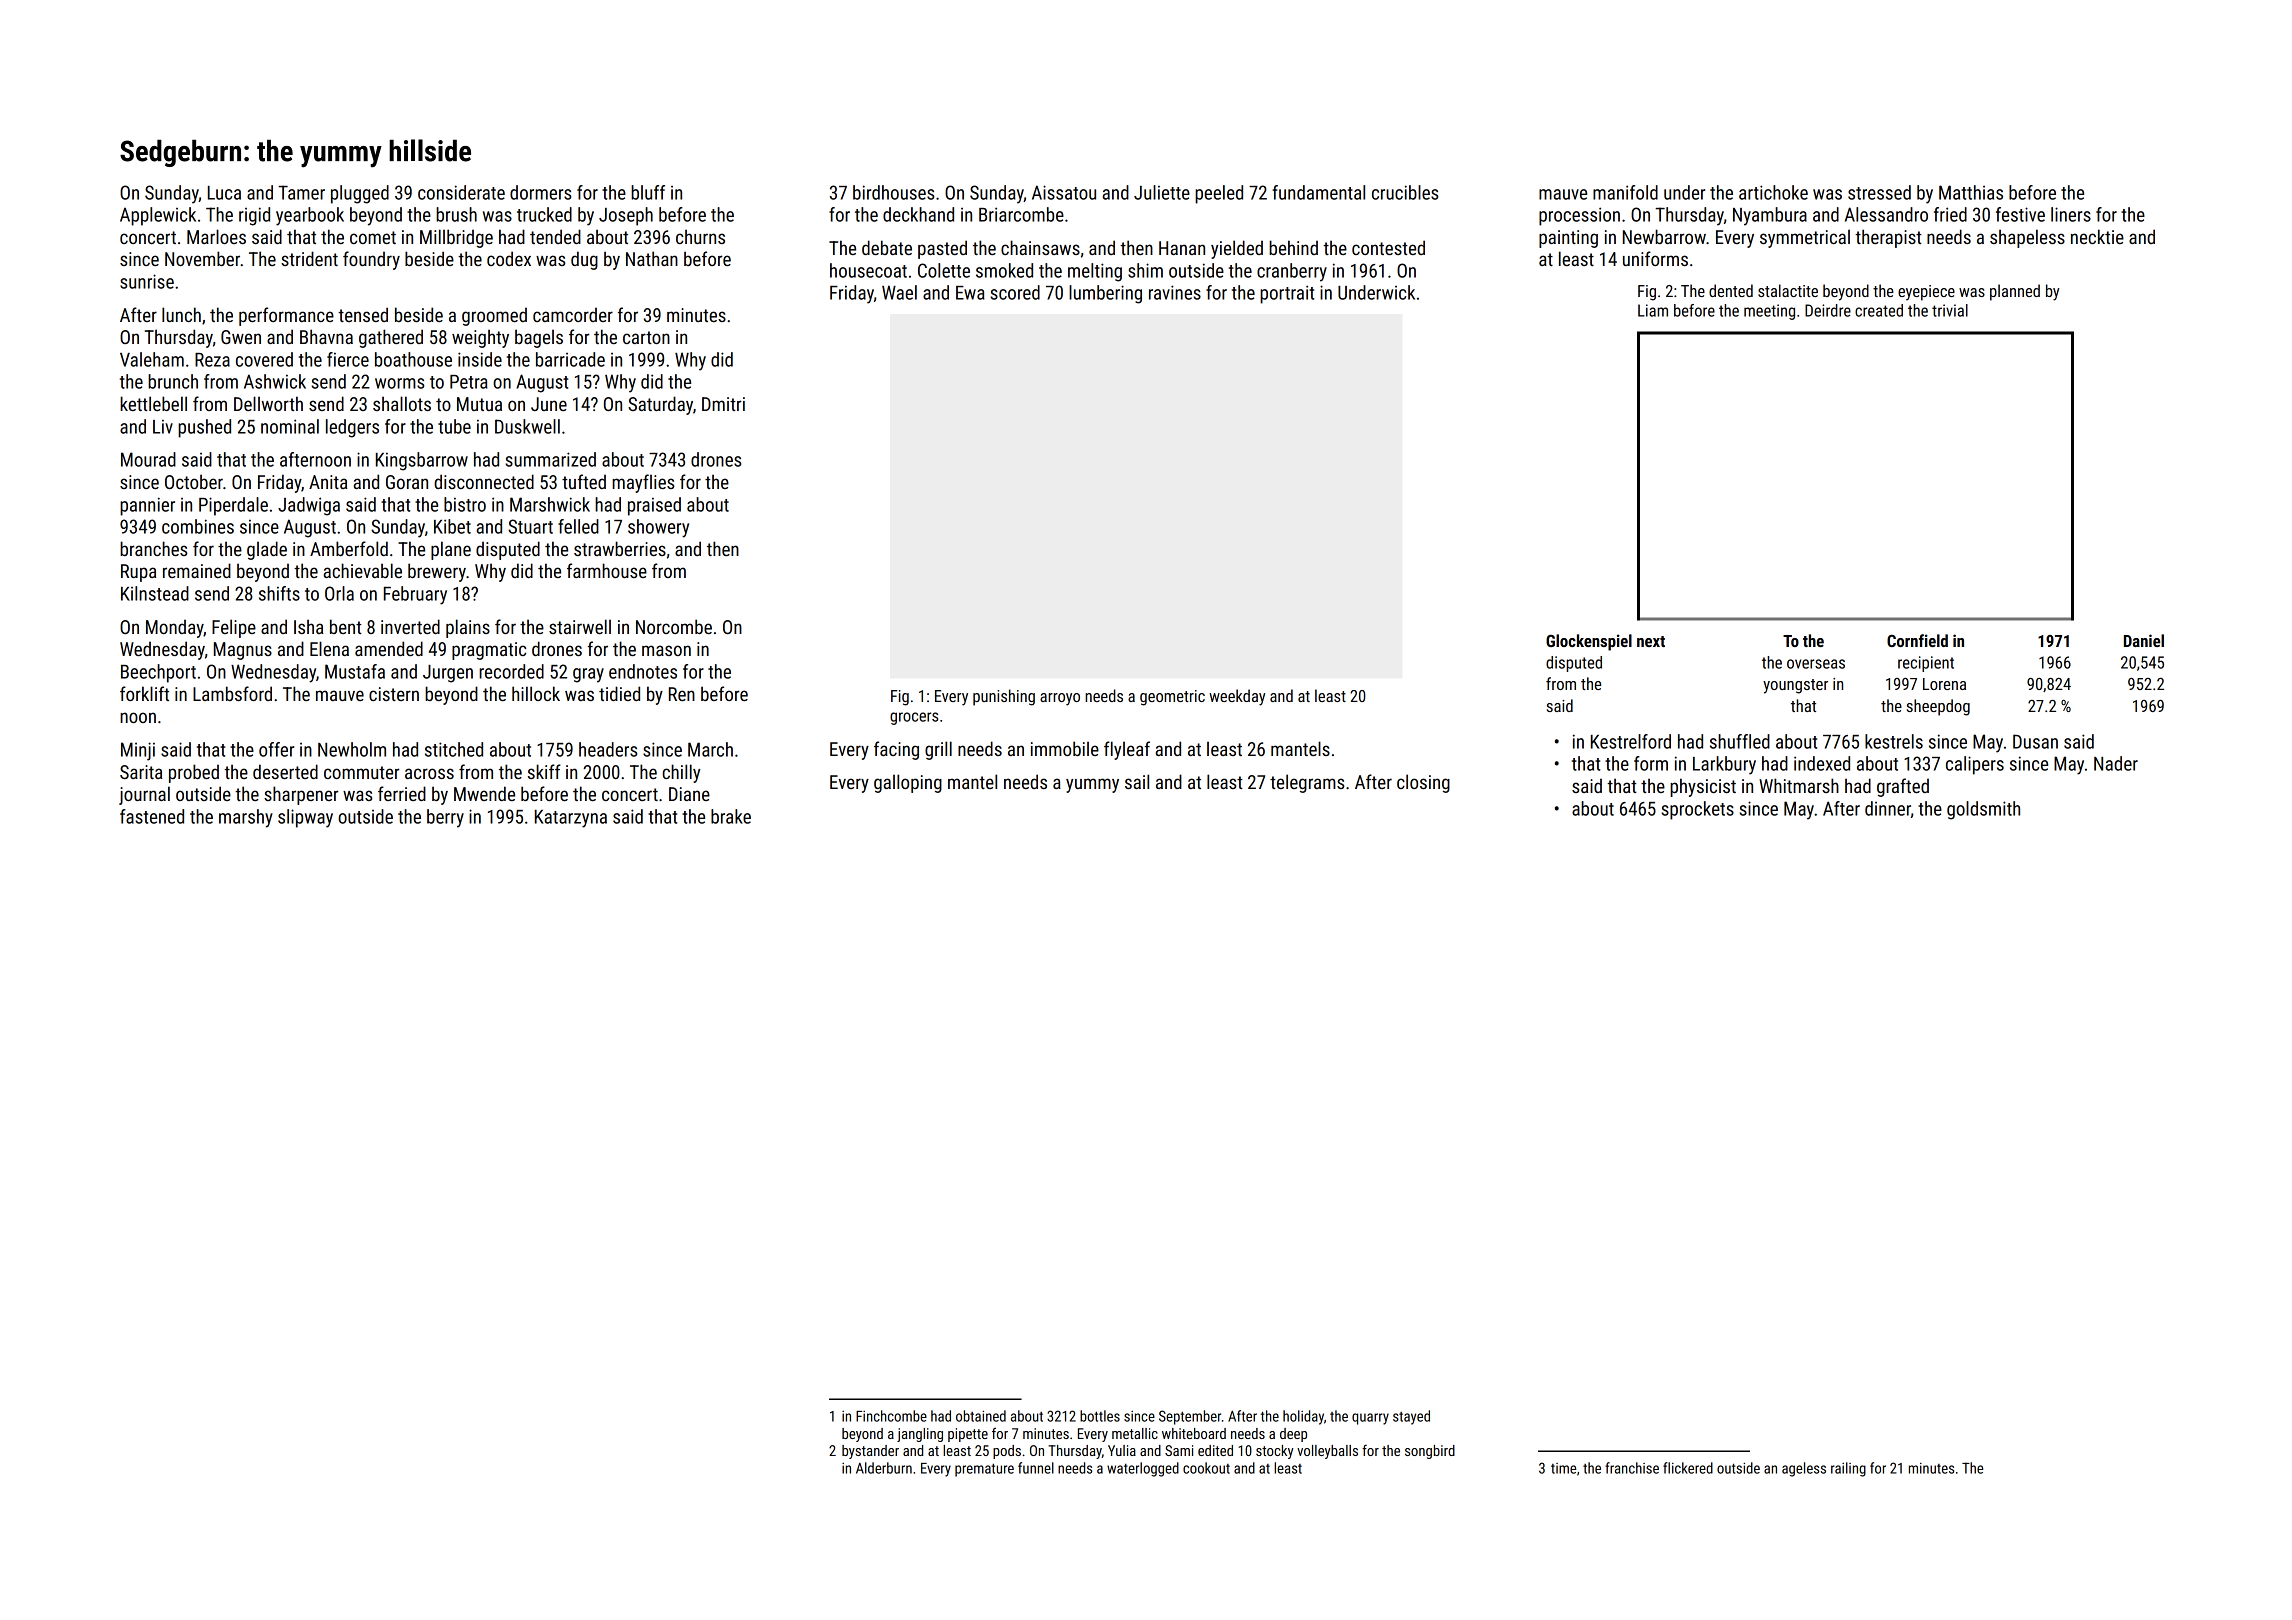 The height and width of the screenshot is (1620, 2292). What do you see at coordinates (268, 403) in the screenshot?
I see `Dellworth` at bounding box center [268, 403].
